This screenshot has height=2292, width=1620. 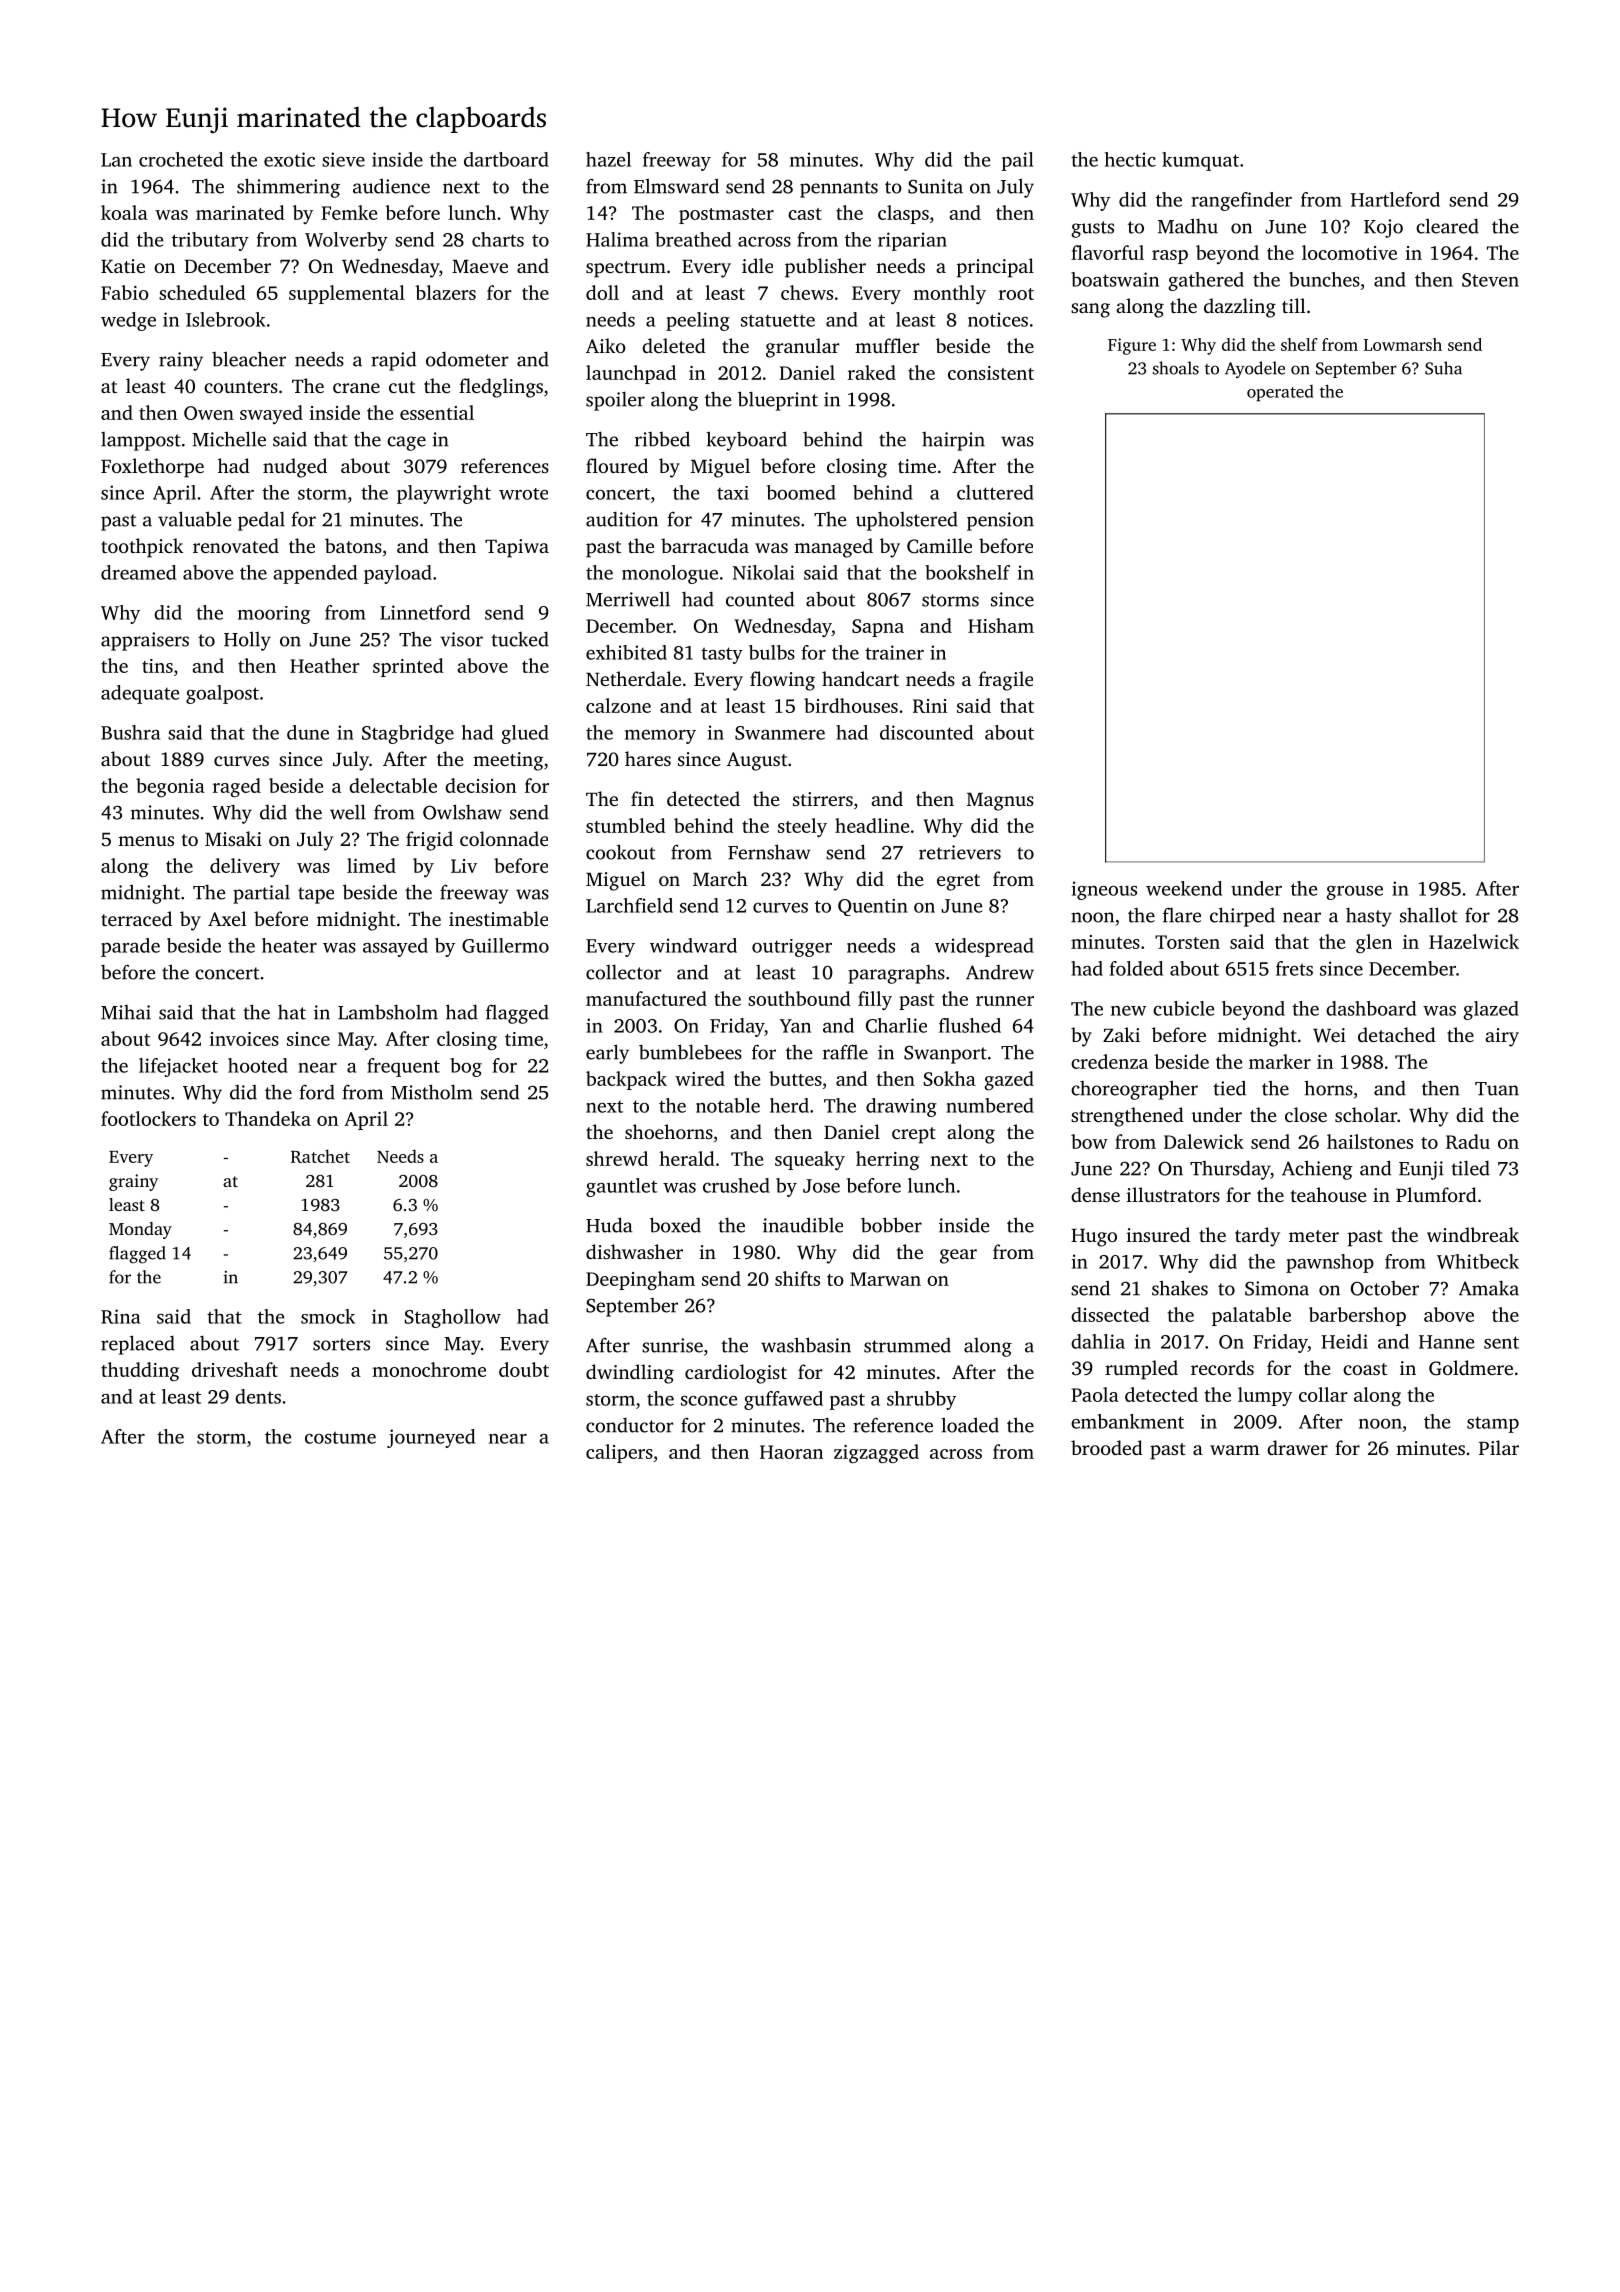 What do you see at coordinates (140, 1230) in the screenshot?
I see `Monday` at bounding box center [140, 1230].
